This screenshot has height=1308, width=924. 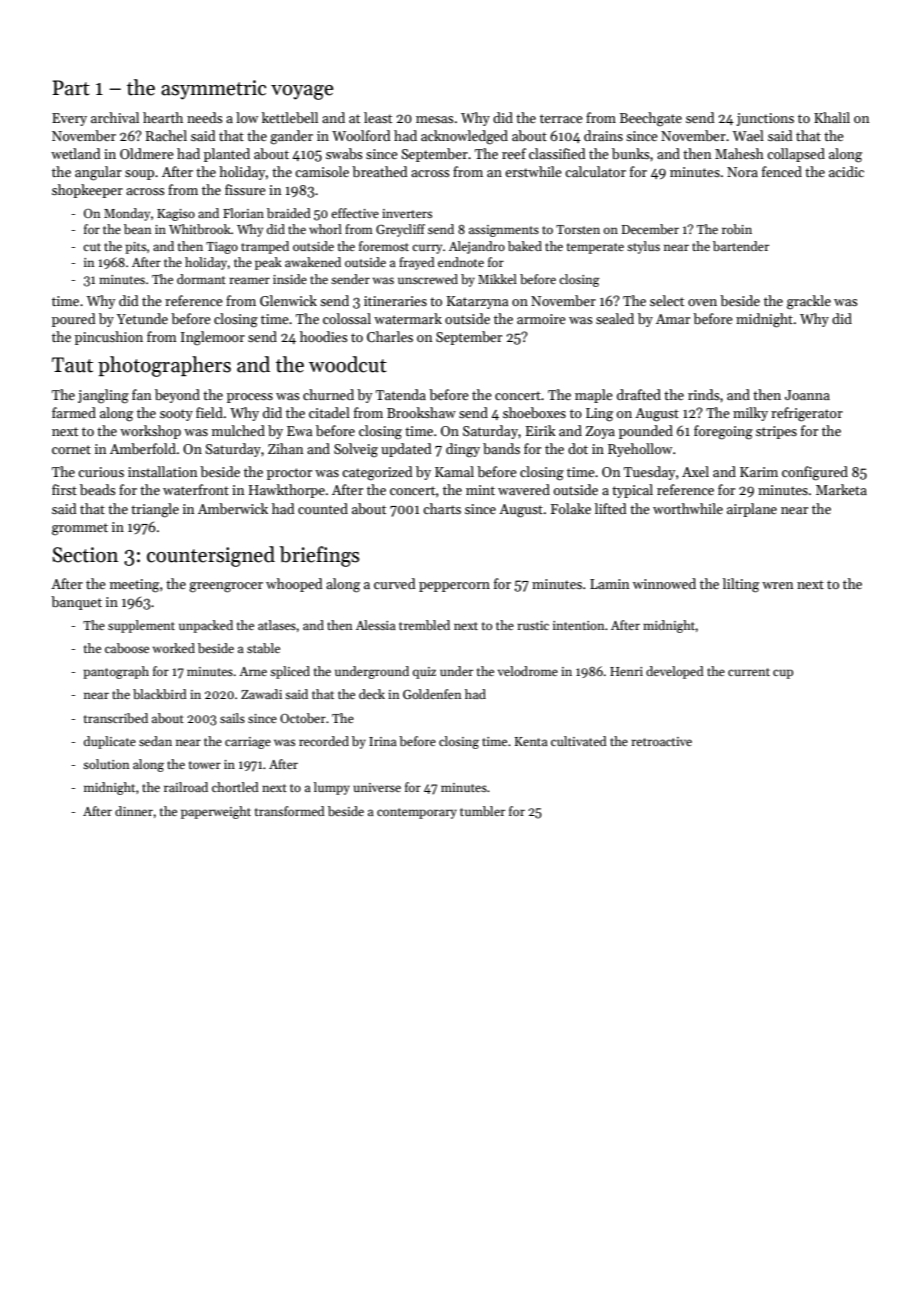 I want to click on Irina, so click(x=383, y=741).
